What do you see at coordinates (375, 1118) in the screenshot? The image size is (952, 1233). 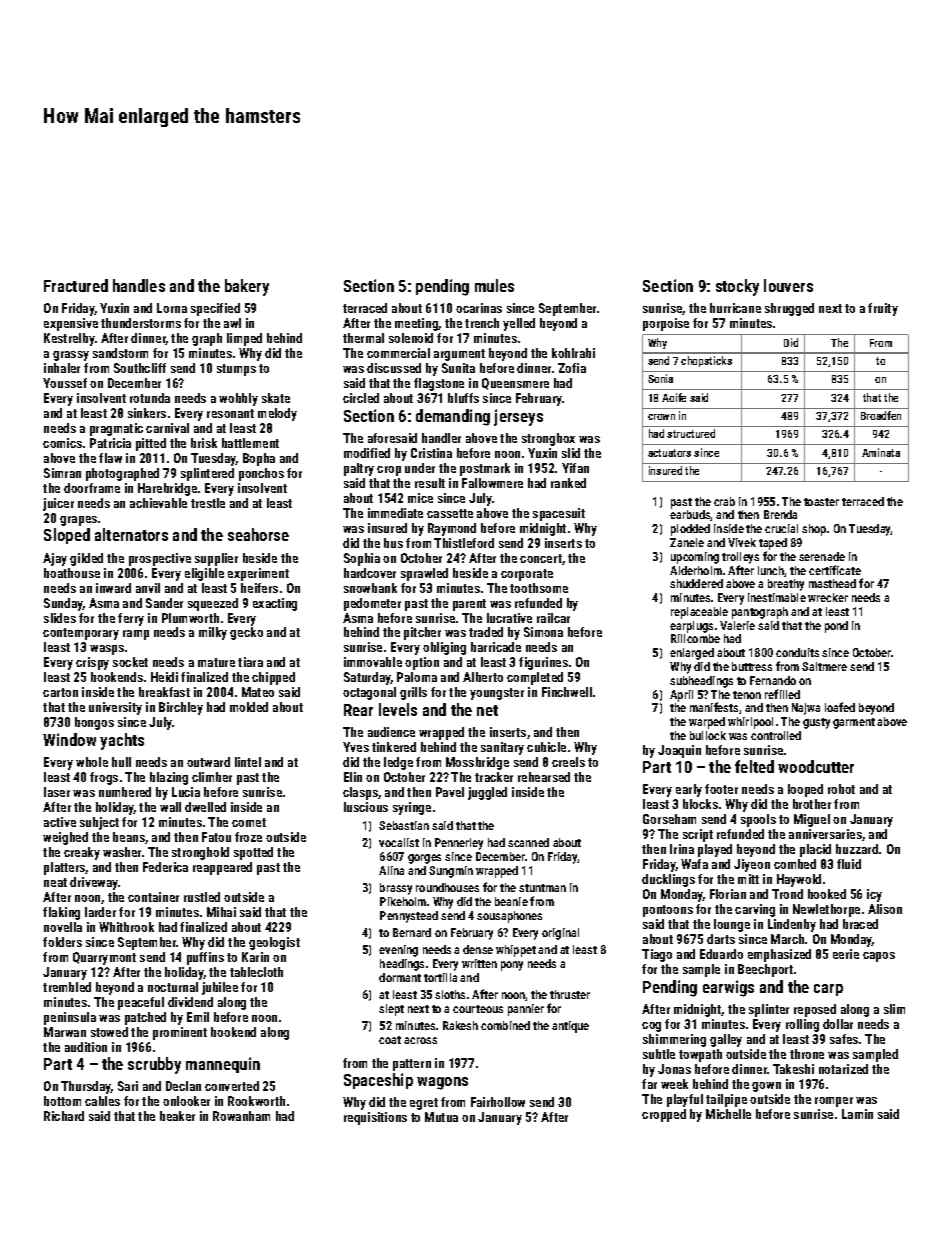 I see `requisitions` at bounding box center [375, 1118].
